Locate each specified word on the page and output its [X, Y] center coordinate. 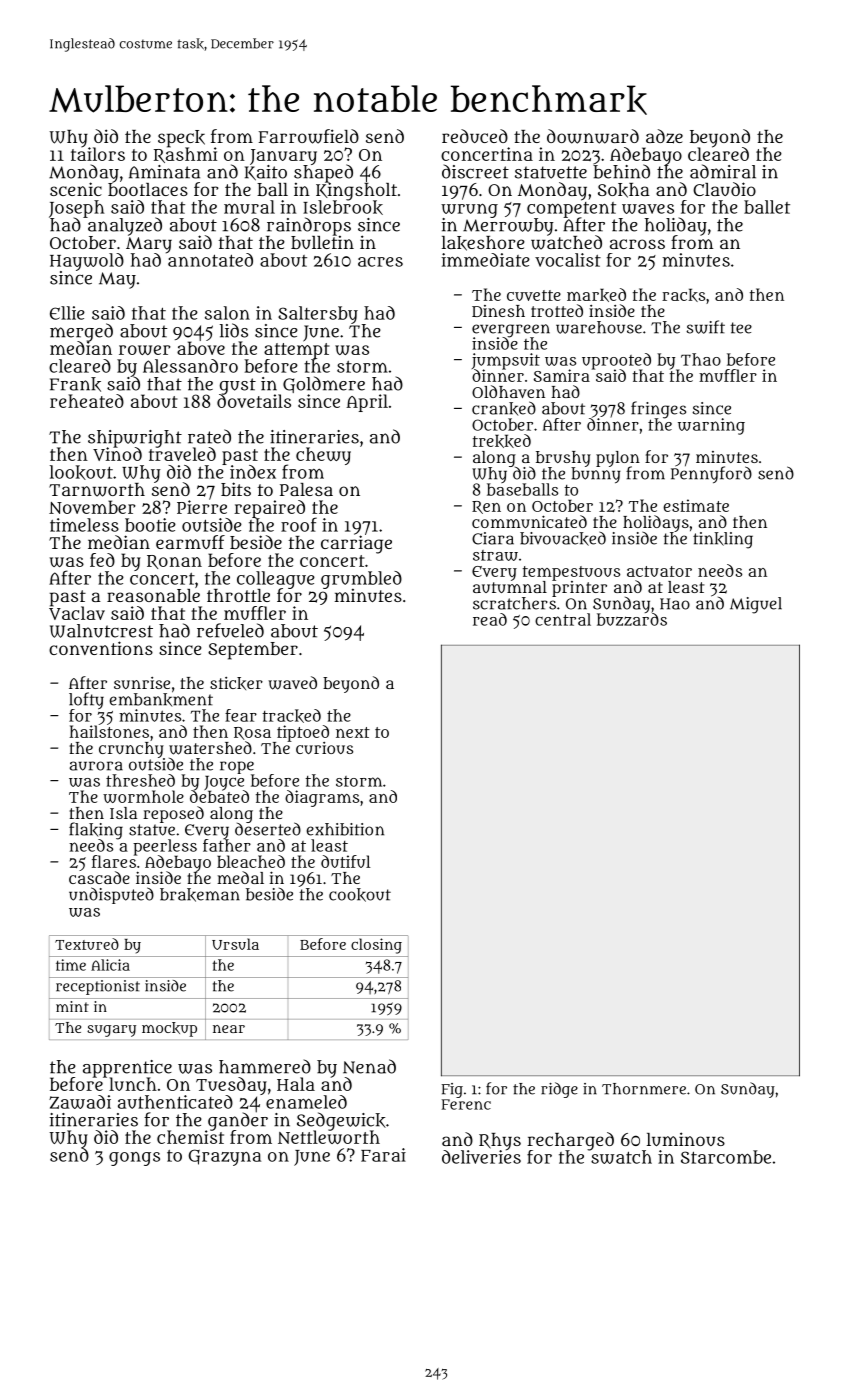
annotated [209, 260]
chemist [190, 1137]
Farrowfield [309, 136]
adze [664, 136]
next [353, 732]
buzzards [632, 619]
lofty [86, 700]
